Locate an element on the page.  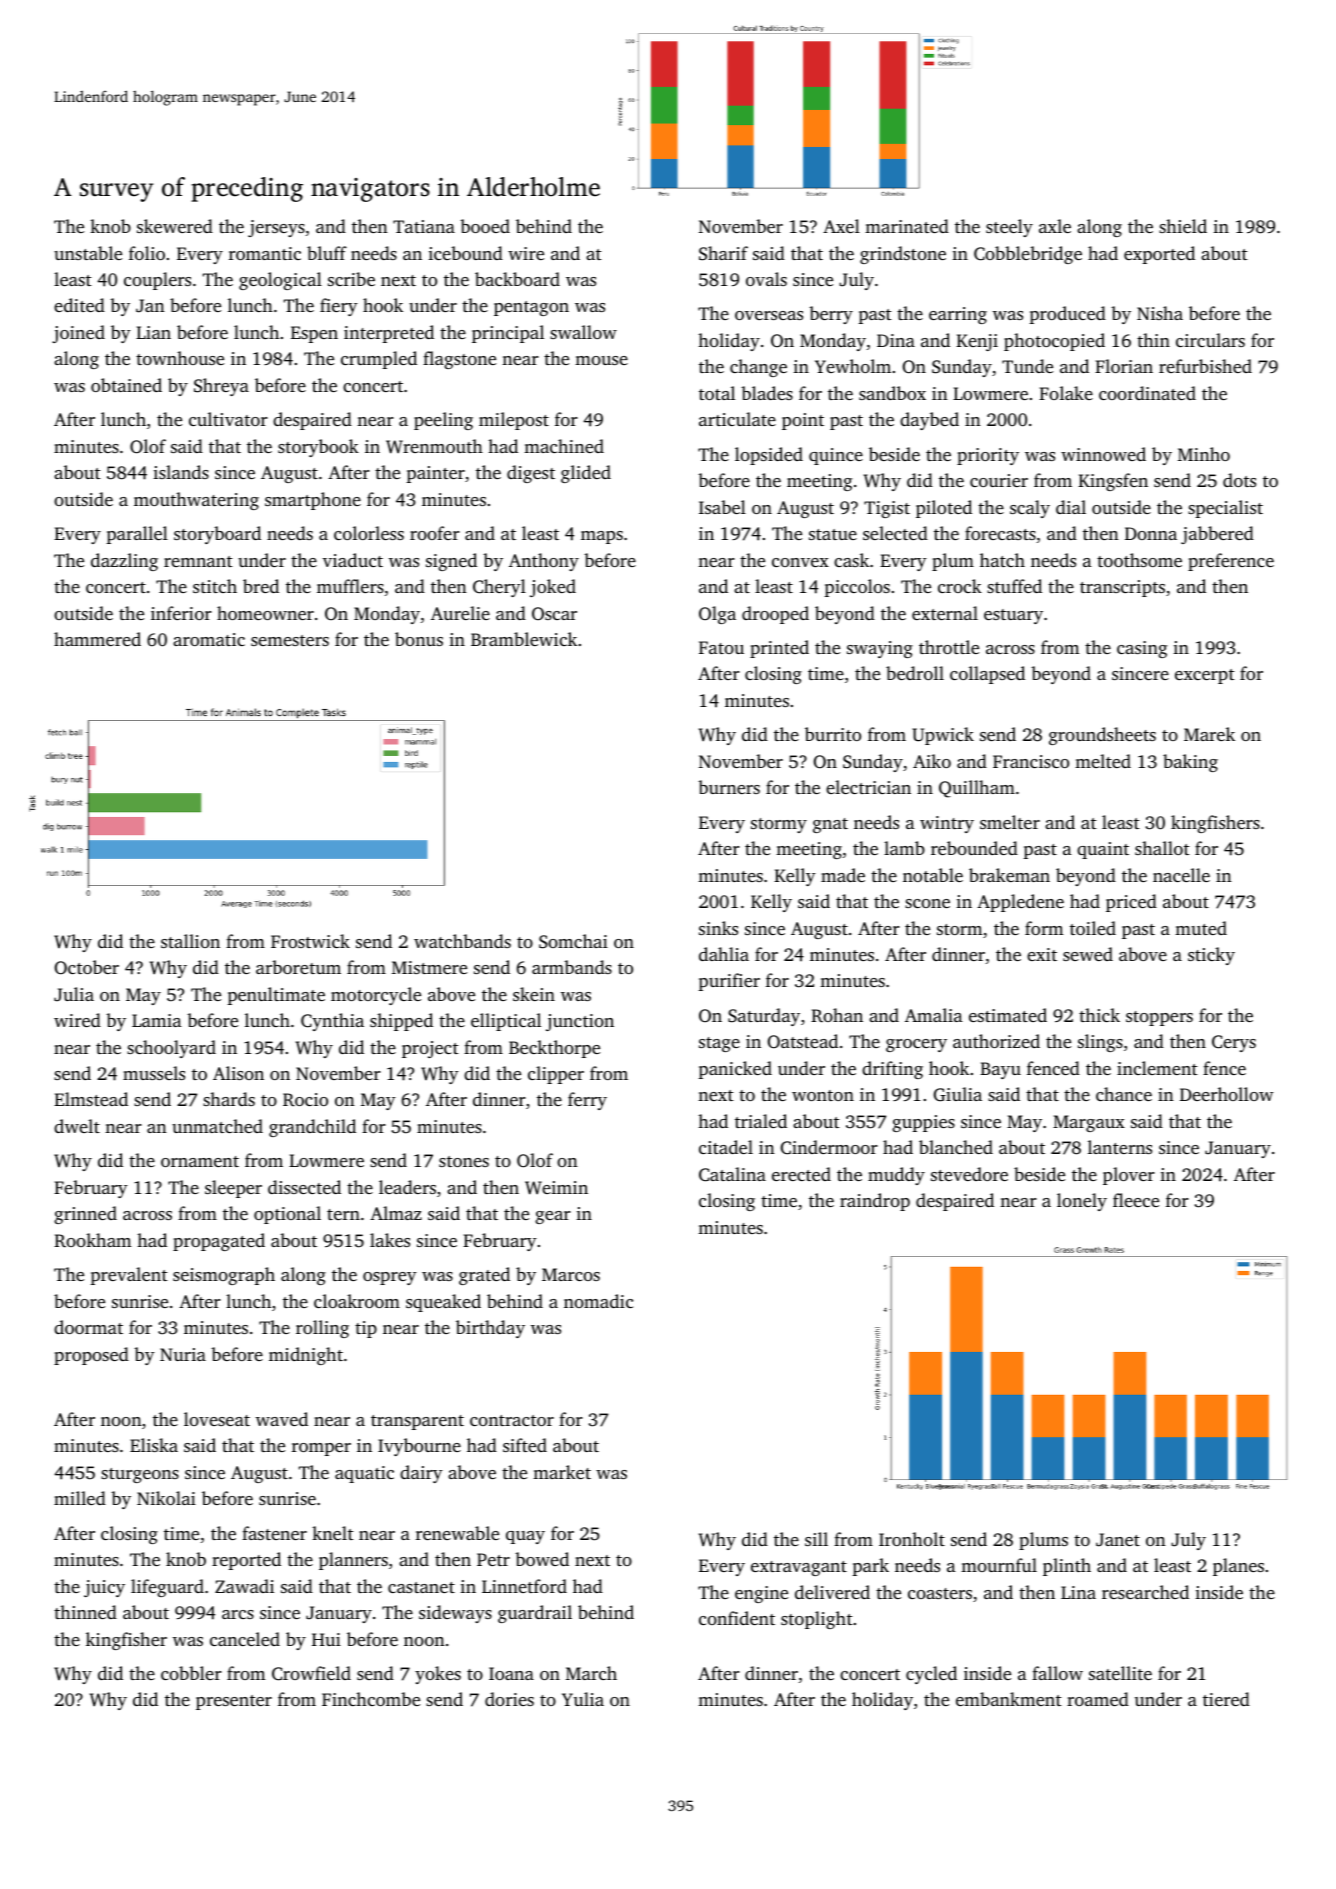
reported is located at coordinates (246, 1561).
